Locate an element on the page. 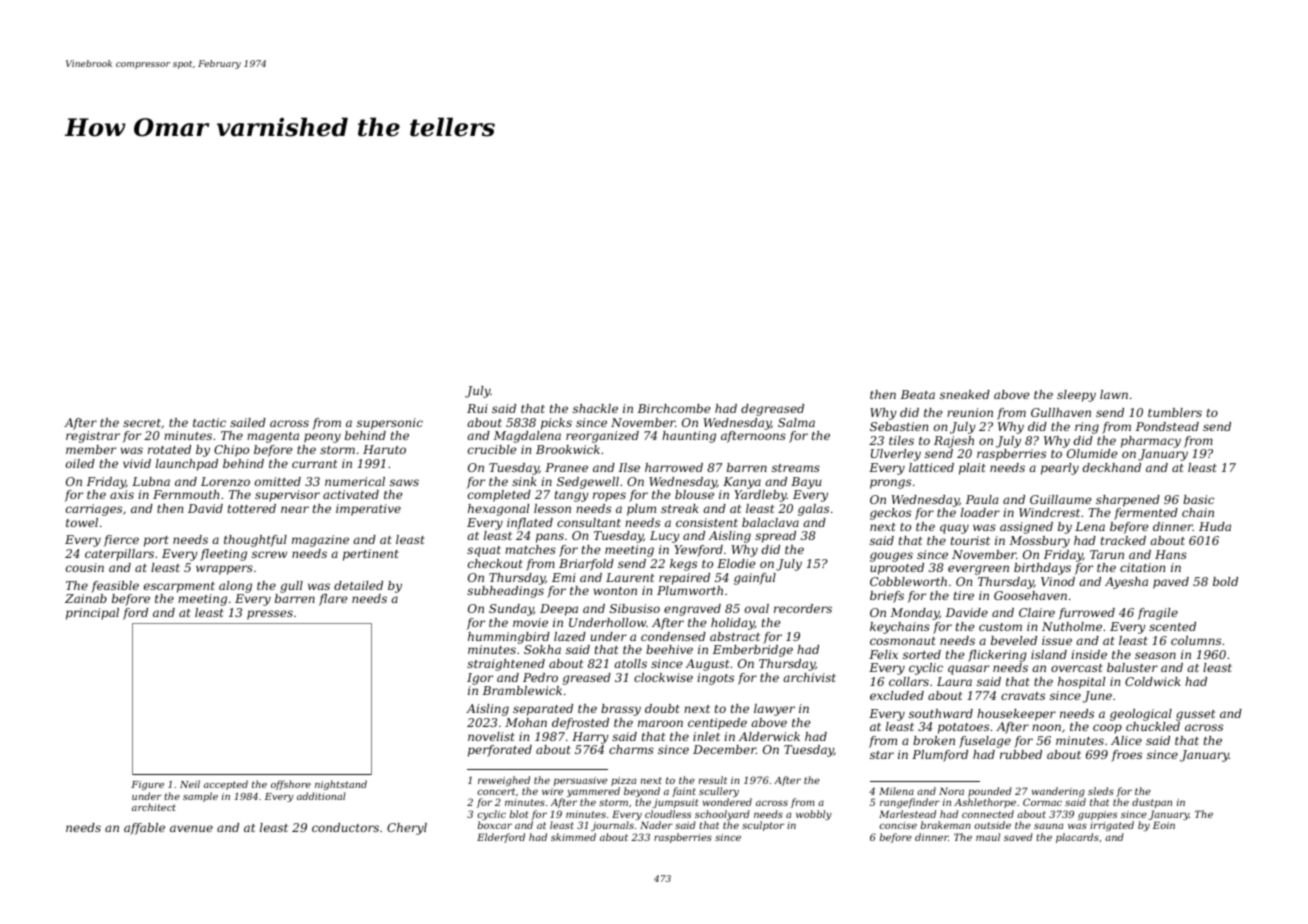 Image resolution: width=1308 pixels, height=924 pixels. port is located at coordinates (156, 541).
